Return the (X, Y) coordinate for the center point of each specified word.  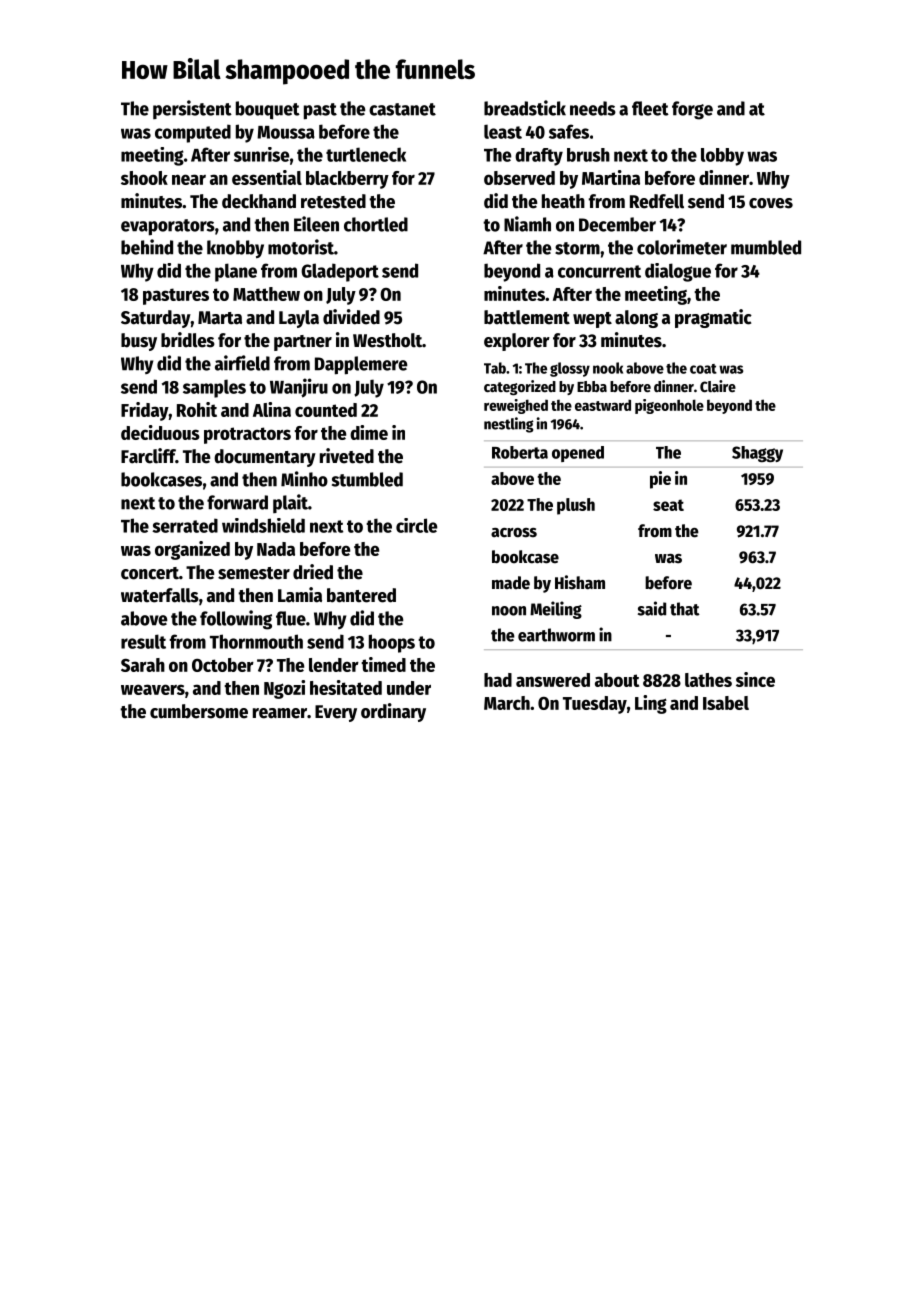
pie (660, 480)
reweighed (516, 406)
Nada (276, 549)
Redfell (657, 201)
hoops (392, 643)
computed (193, 133)
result (143, 641)
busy (139, 342)
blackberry (347, 180)
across (514, 533)
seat (668, 505)
